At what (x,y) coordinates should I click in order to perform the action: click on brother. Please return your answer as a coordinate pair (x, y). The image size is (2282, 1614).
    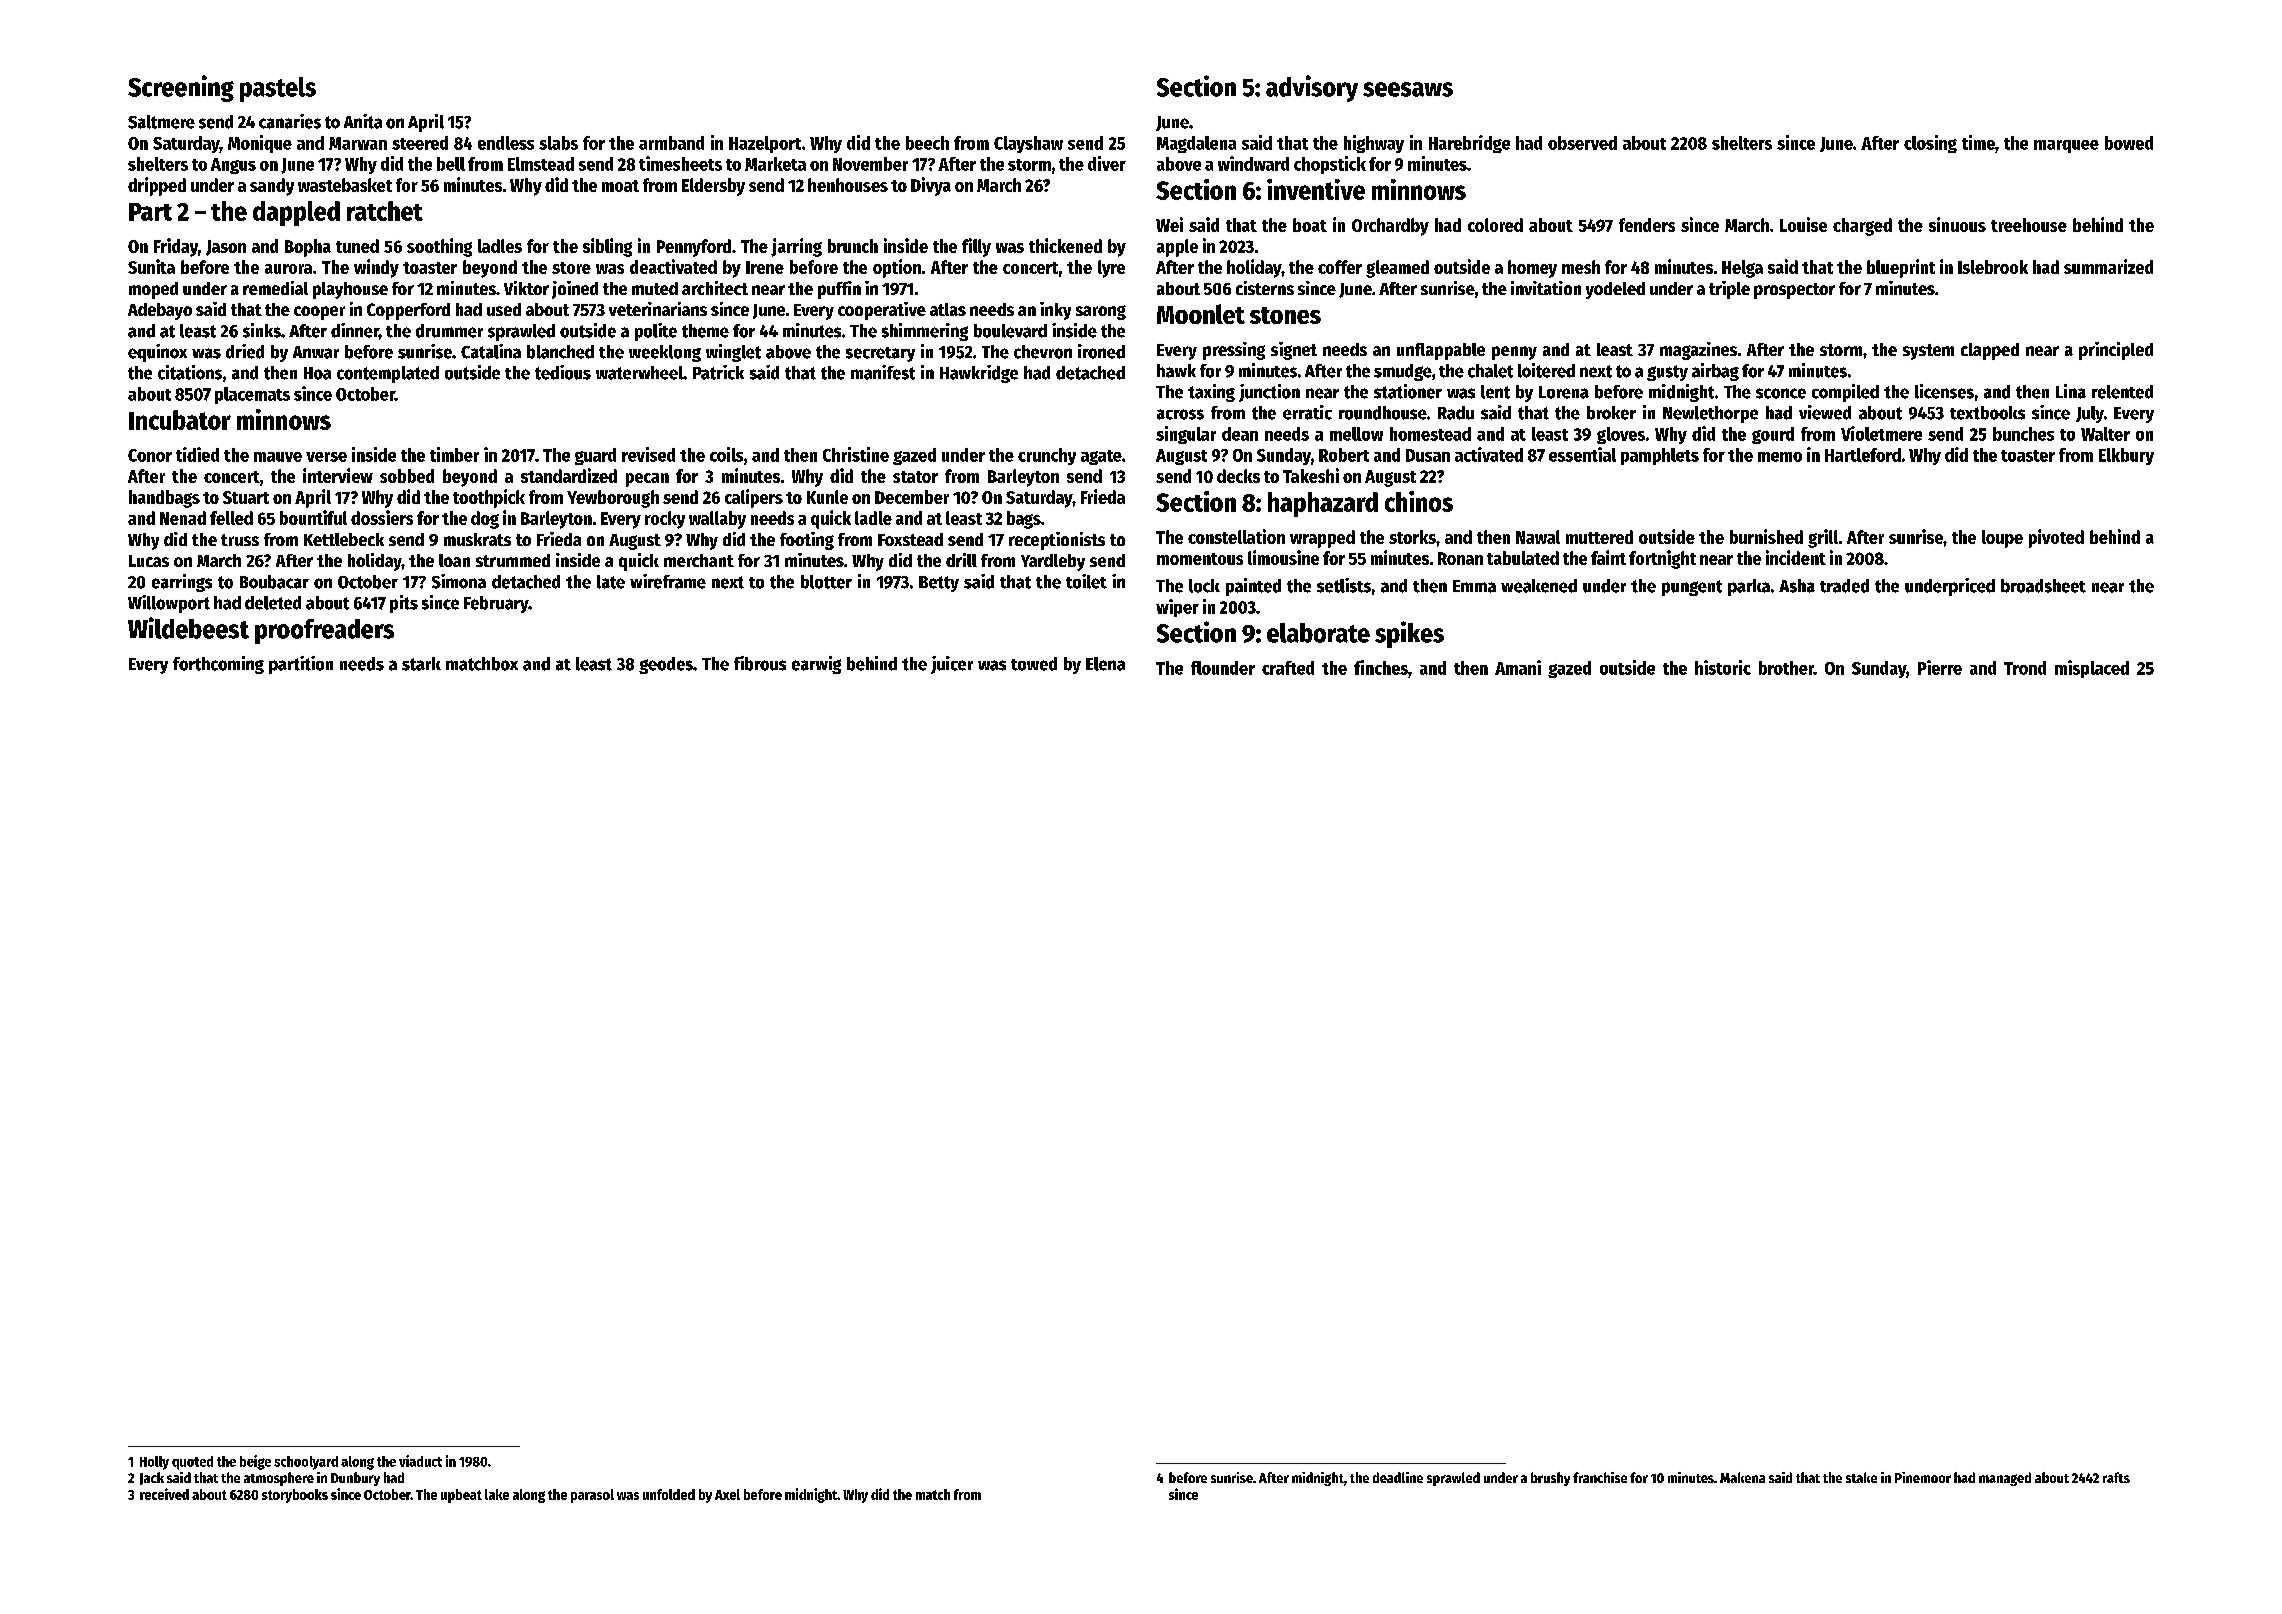
    Looking at the image, I should click on (1786, 668).
